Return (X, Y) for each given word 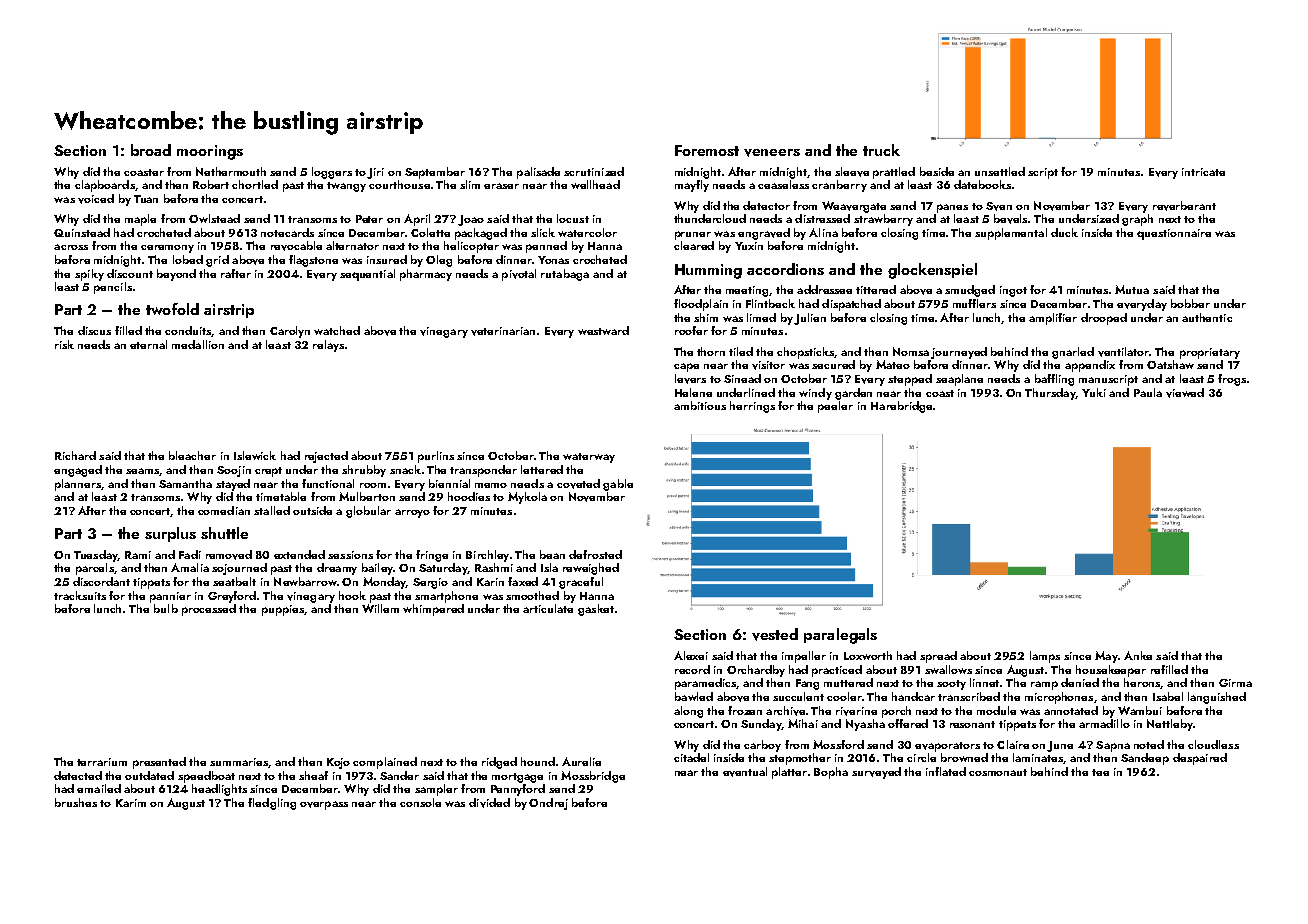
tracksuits (80, 595)
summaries (239, 762)
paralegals (840, 636)
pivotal (519, 275)
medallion (198, 344)
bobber (1190, 303)
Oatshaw (1170, 364)
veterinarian (503, 331)
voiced (96, 199)
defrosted (595, 554)
